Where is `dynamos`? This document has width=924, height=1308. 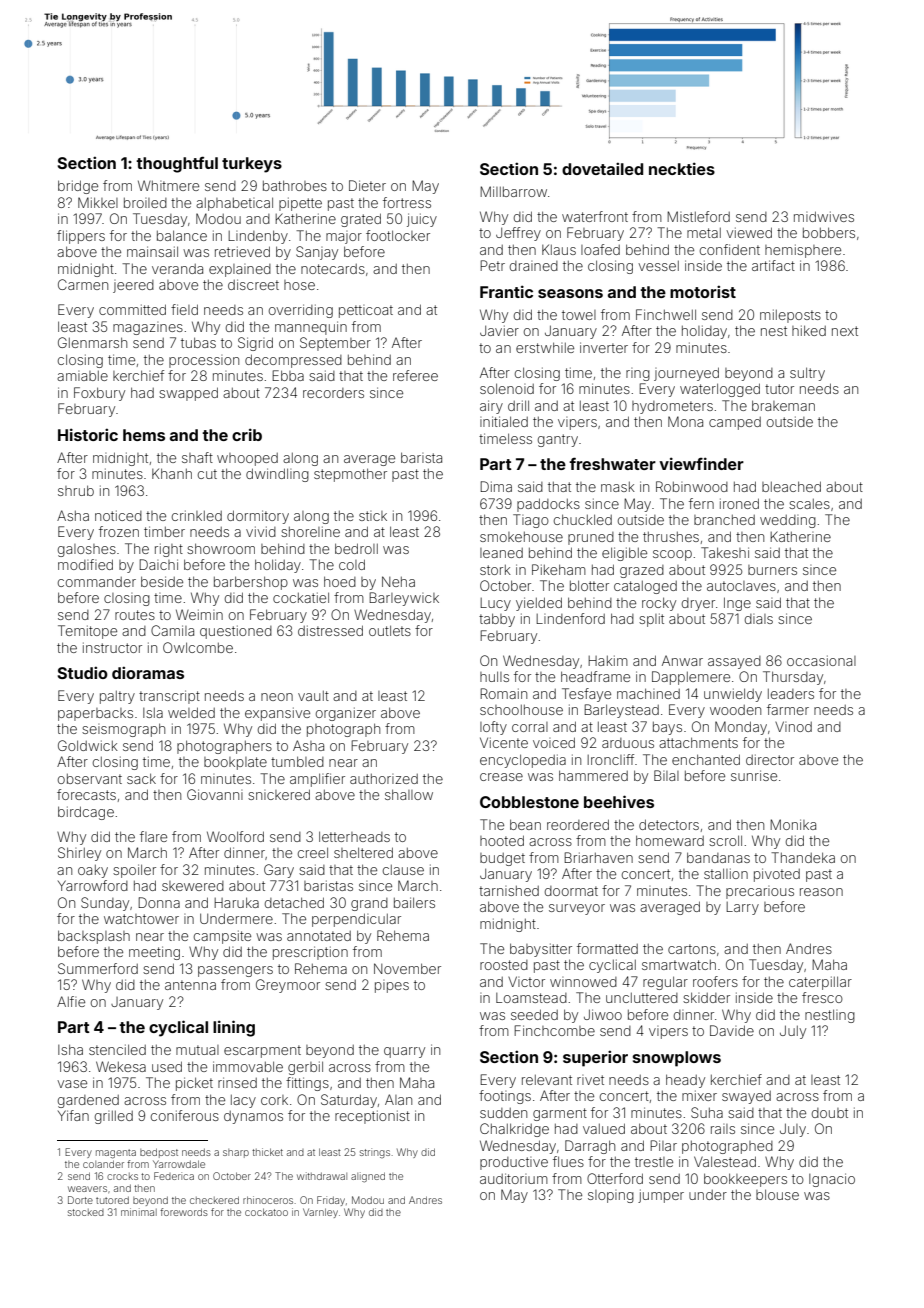
dynamos is located at coordinates (253, 1117).
